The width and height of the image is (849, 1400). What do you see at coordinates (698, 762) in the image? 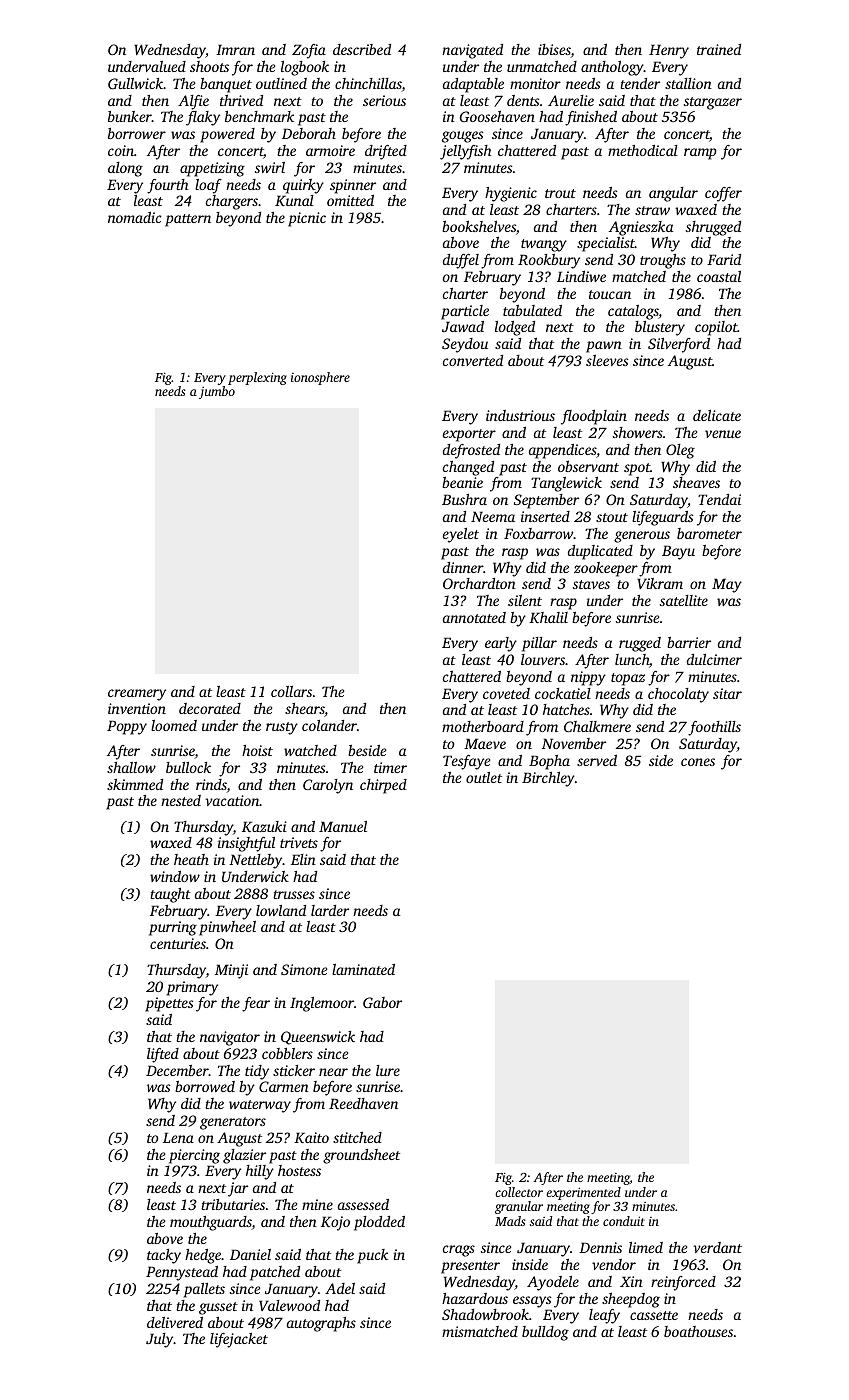
I see `cones` at bounding box center [698, 762].
